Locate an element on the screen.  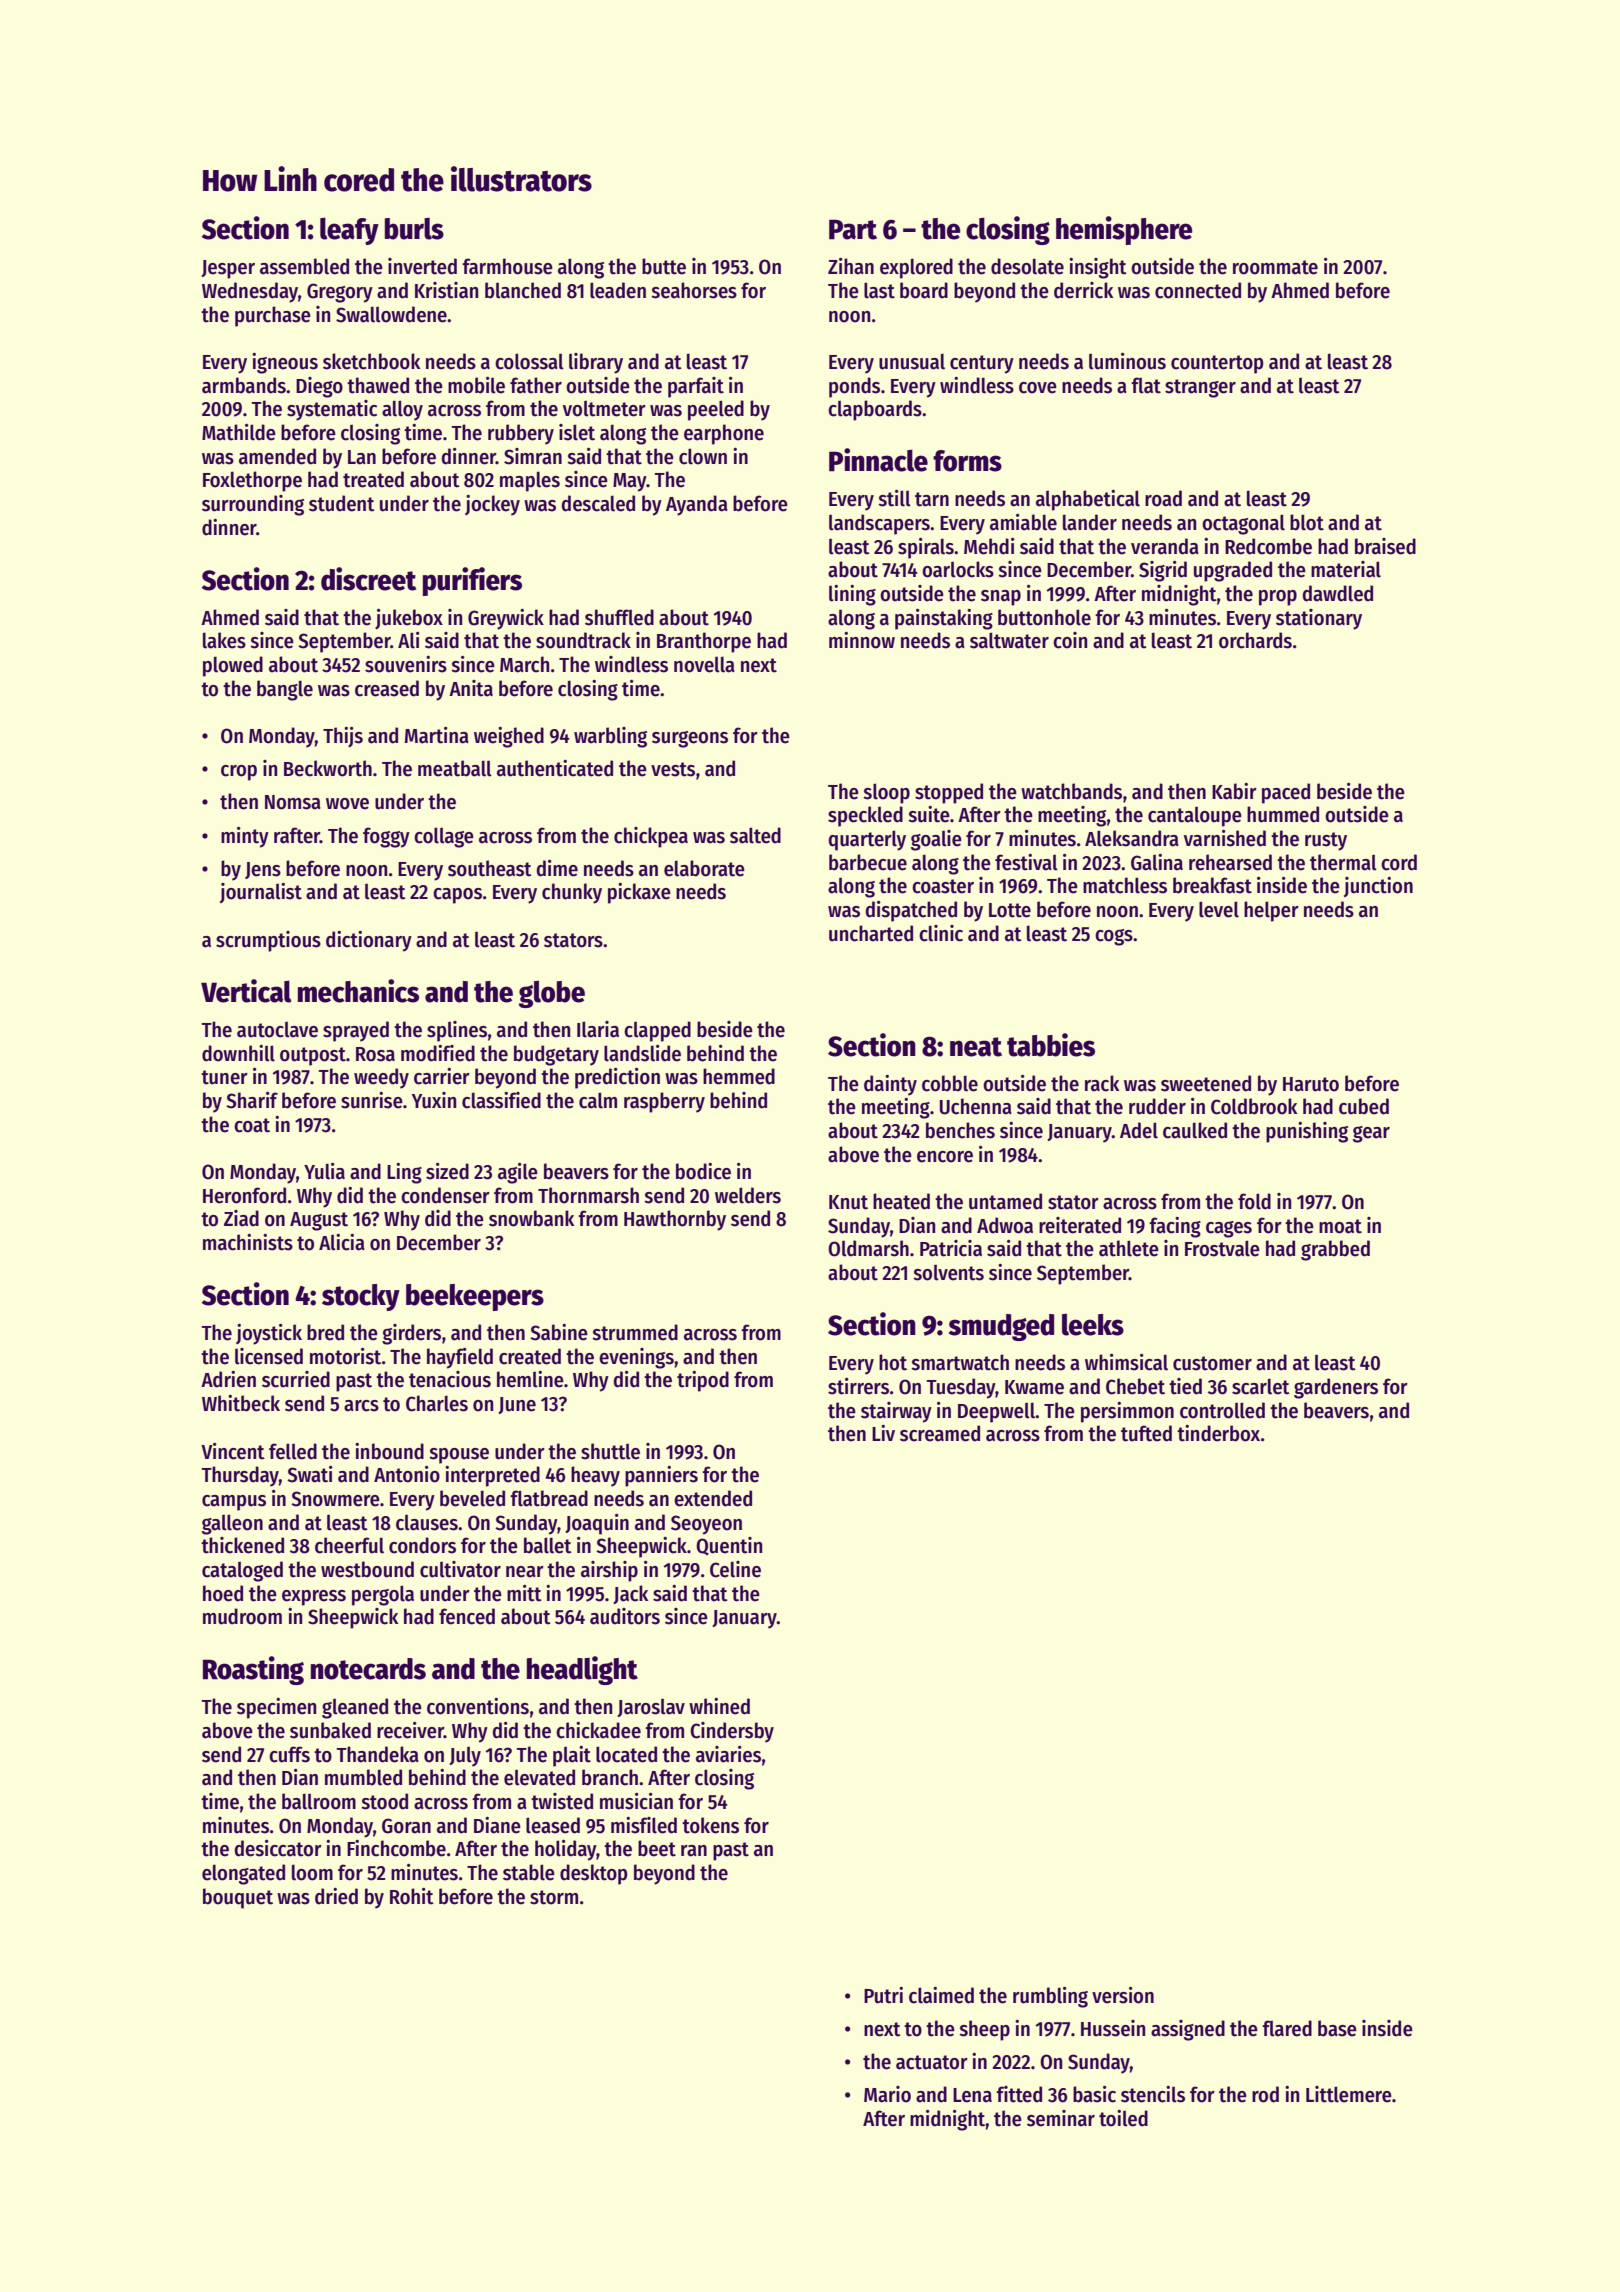
roommate is located at coordinates (1275, 267).
